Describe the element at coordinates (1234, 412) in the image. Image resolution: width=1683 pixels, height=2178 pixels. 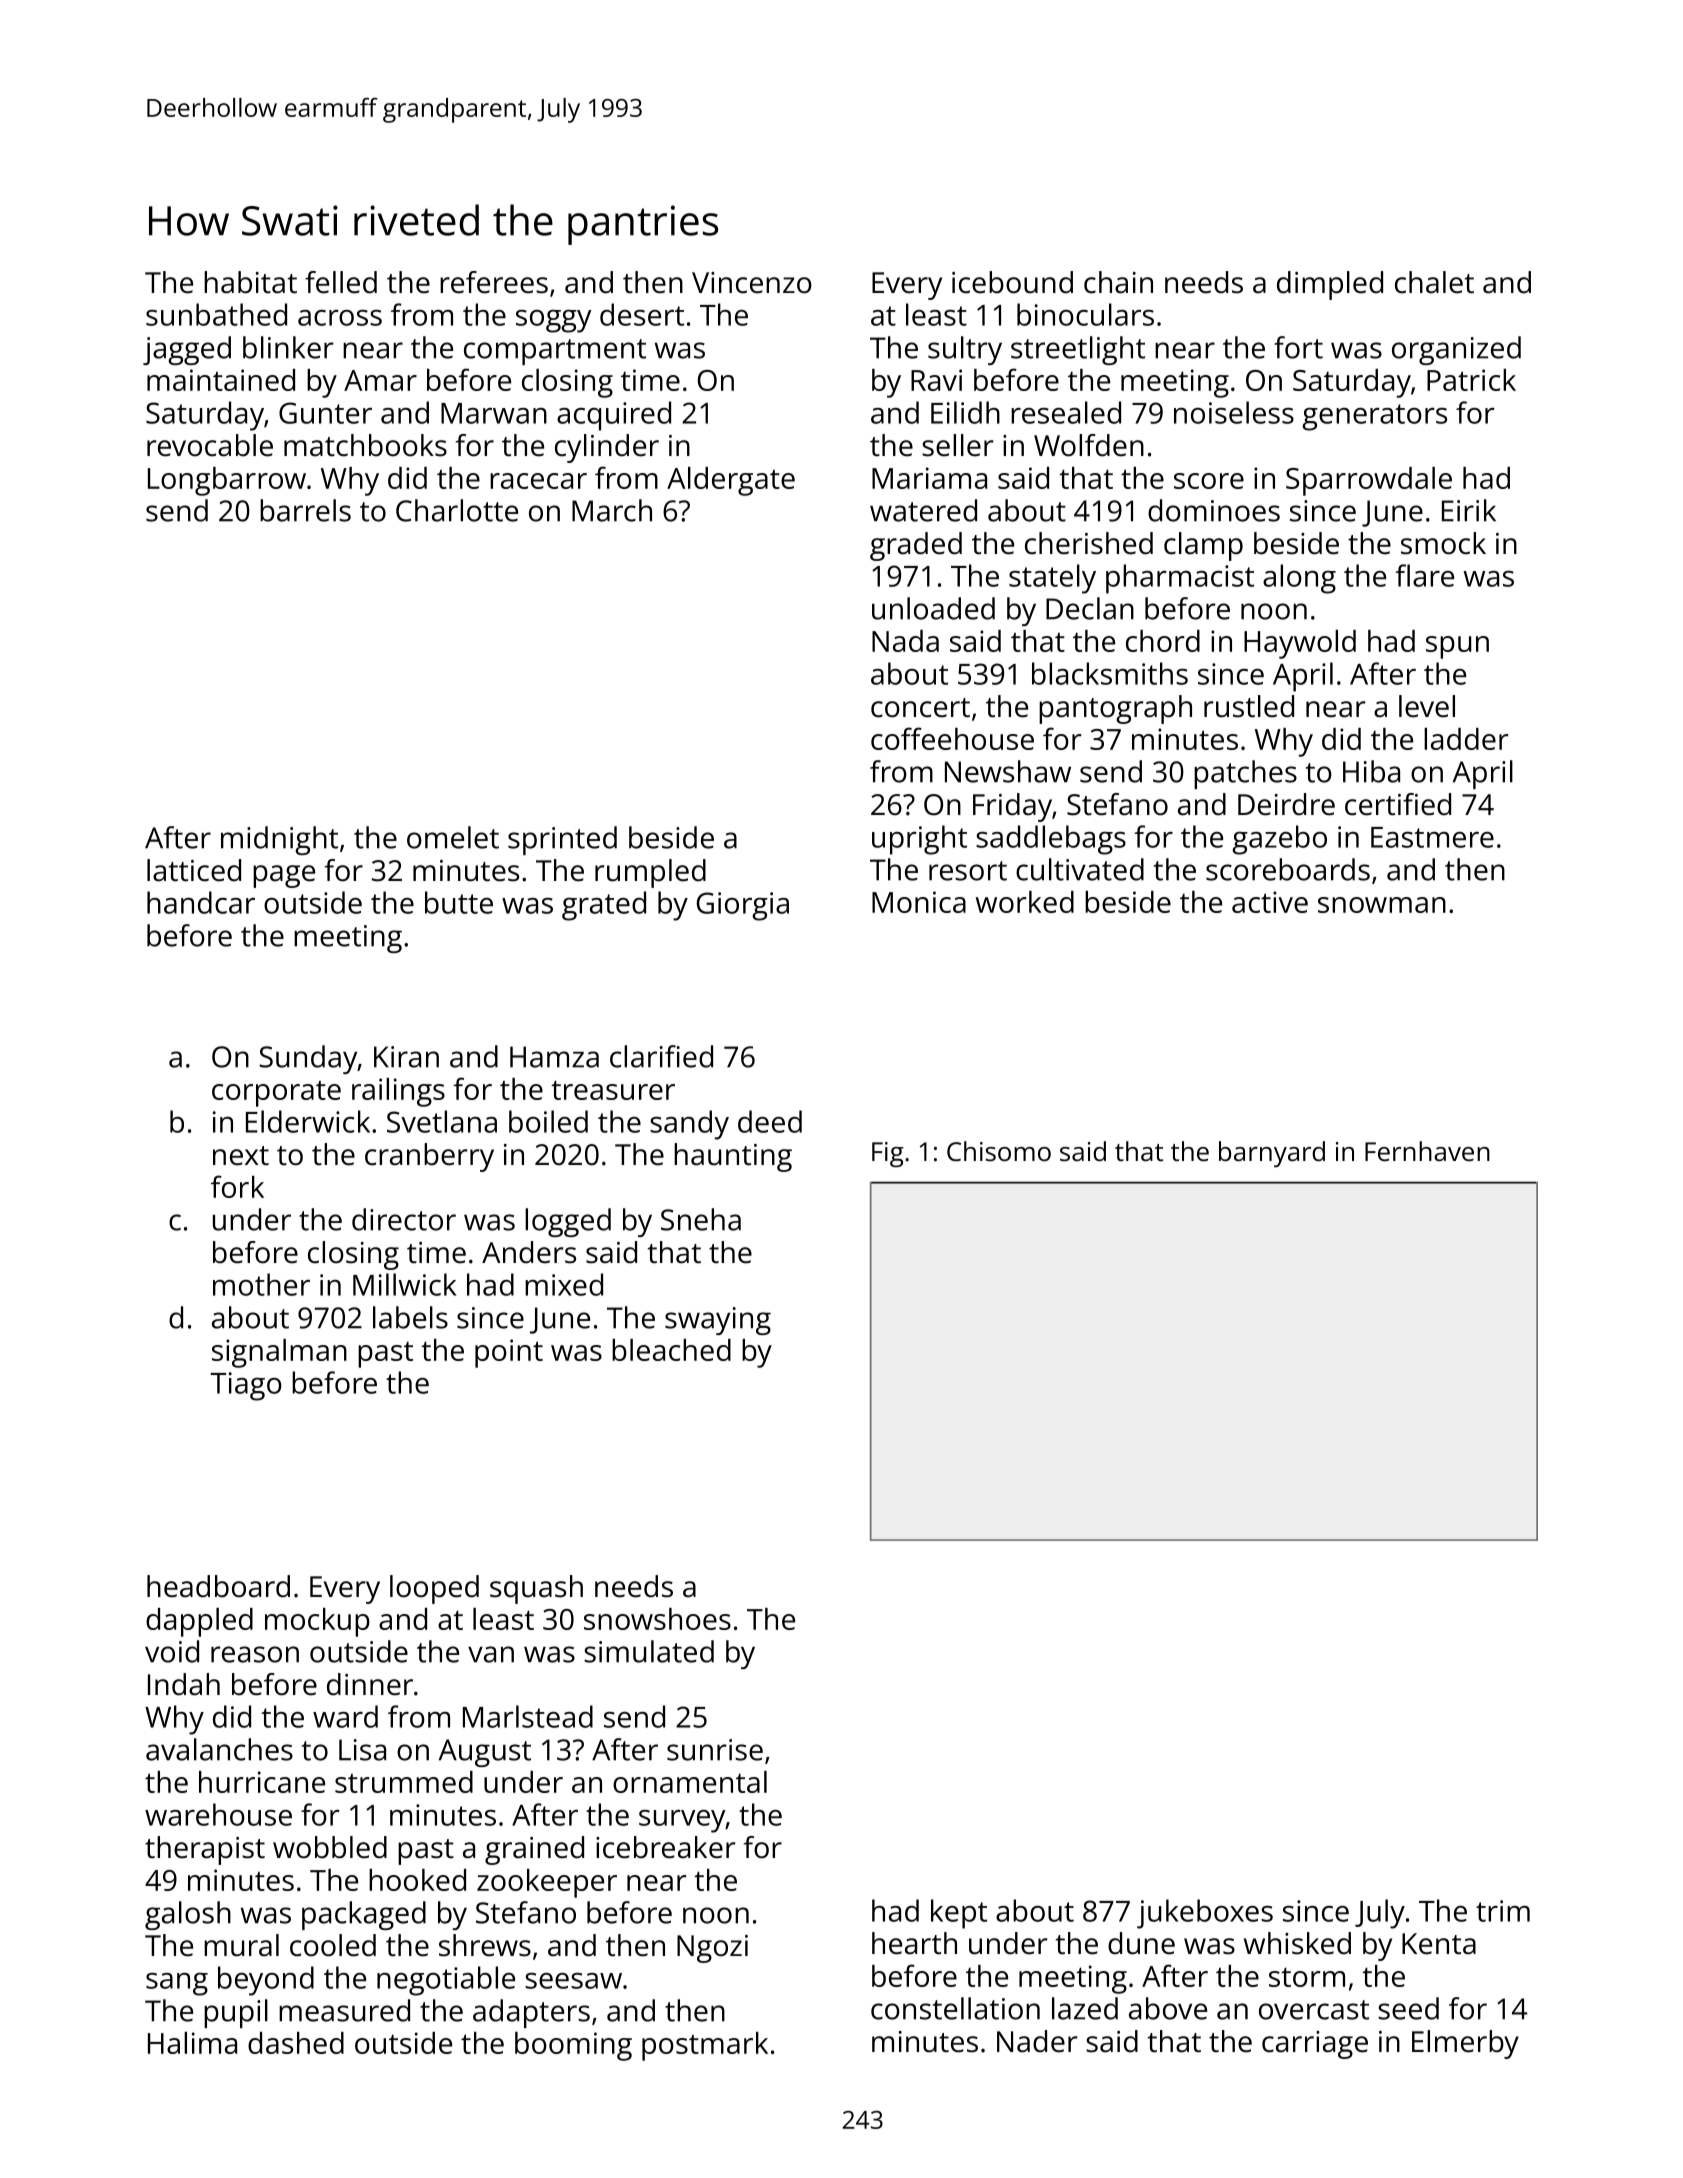
I see `noiseless` at that location.
